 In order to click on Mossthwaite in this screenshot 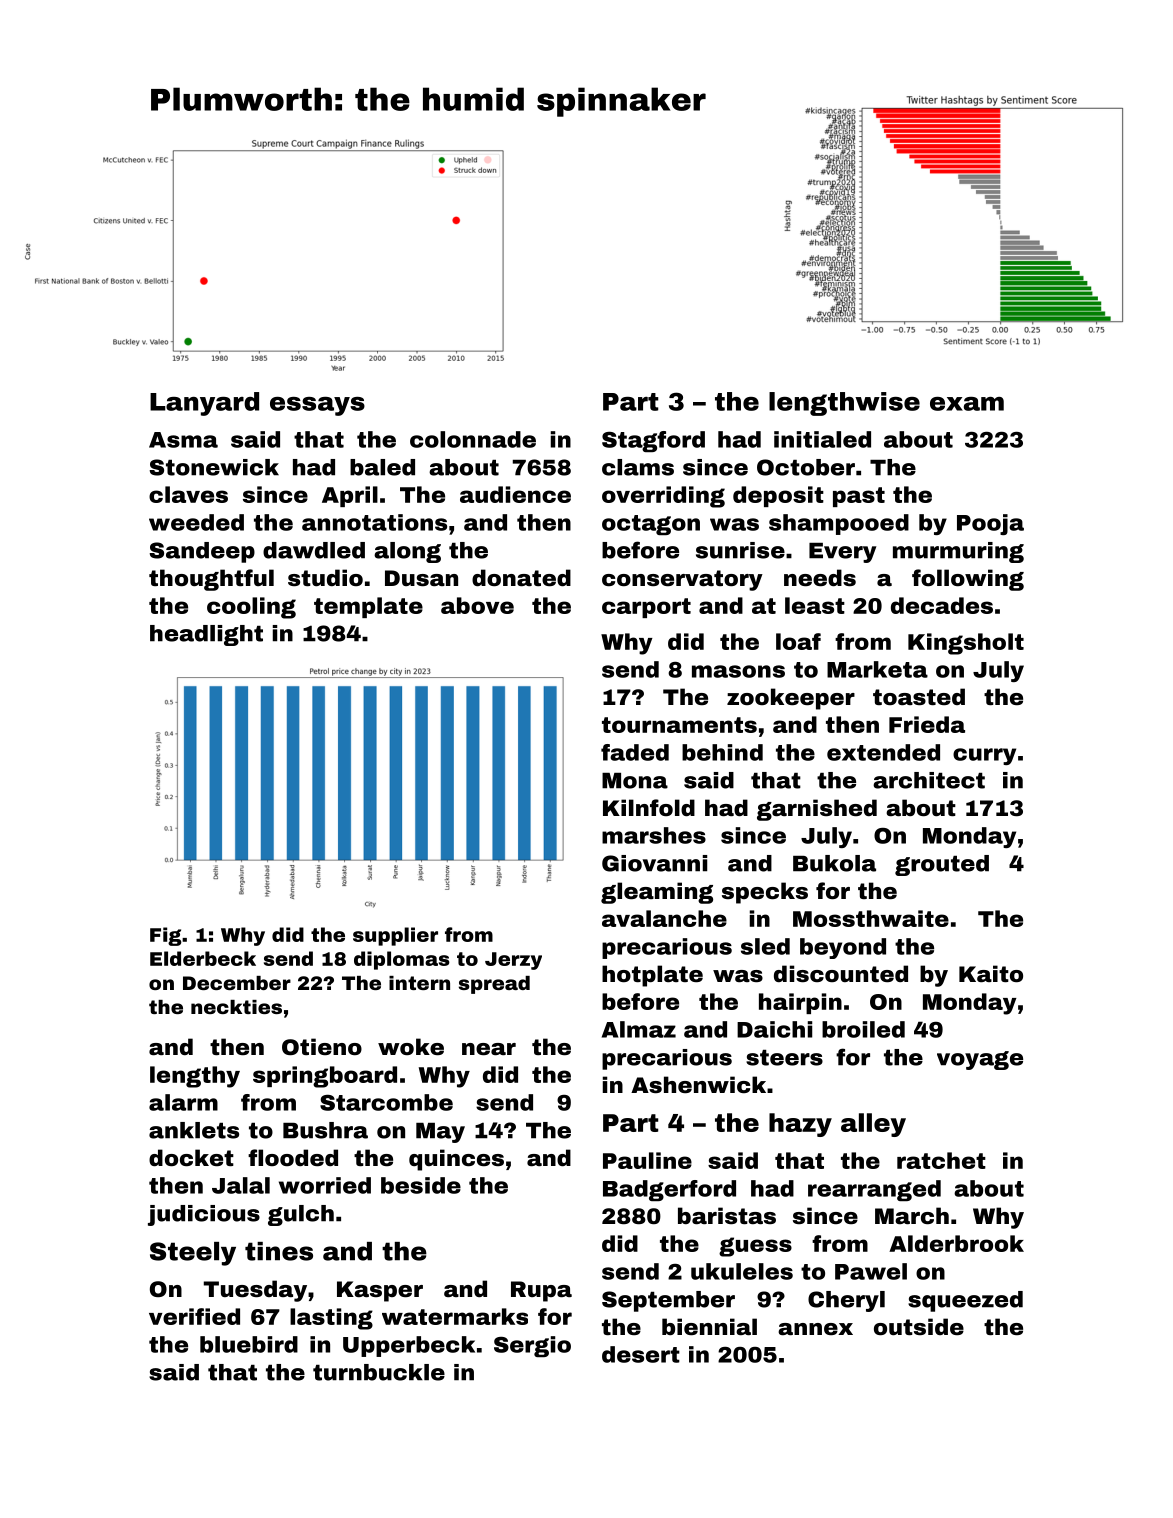, I will do `click(871, 918)`.
